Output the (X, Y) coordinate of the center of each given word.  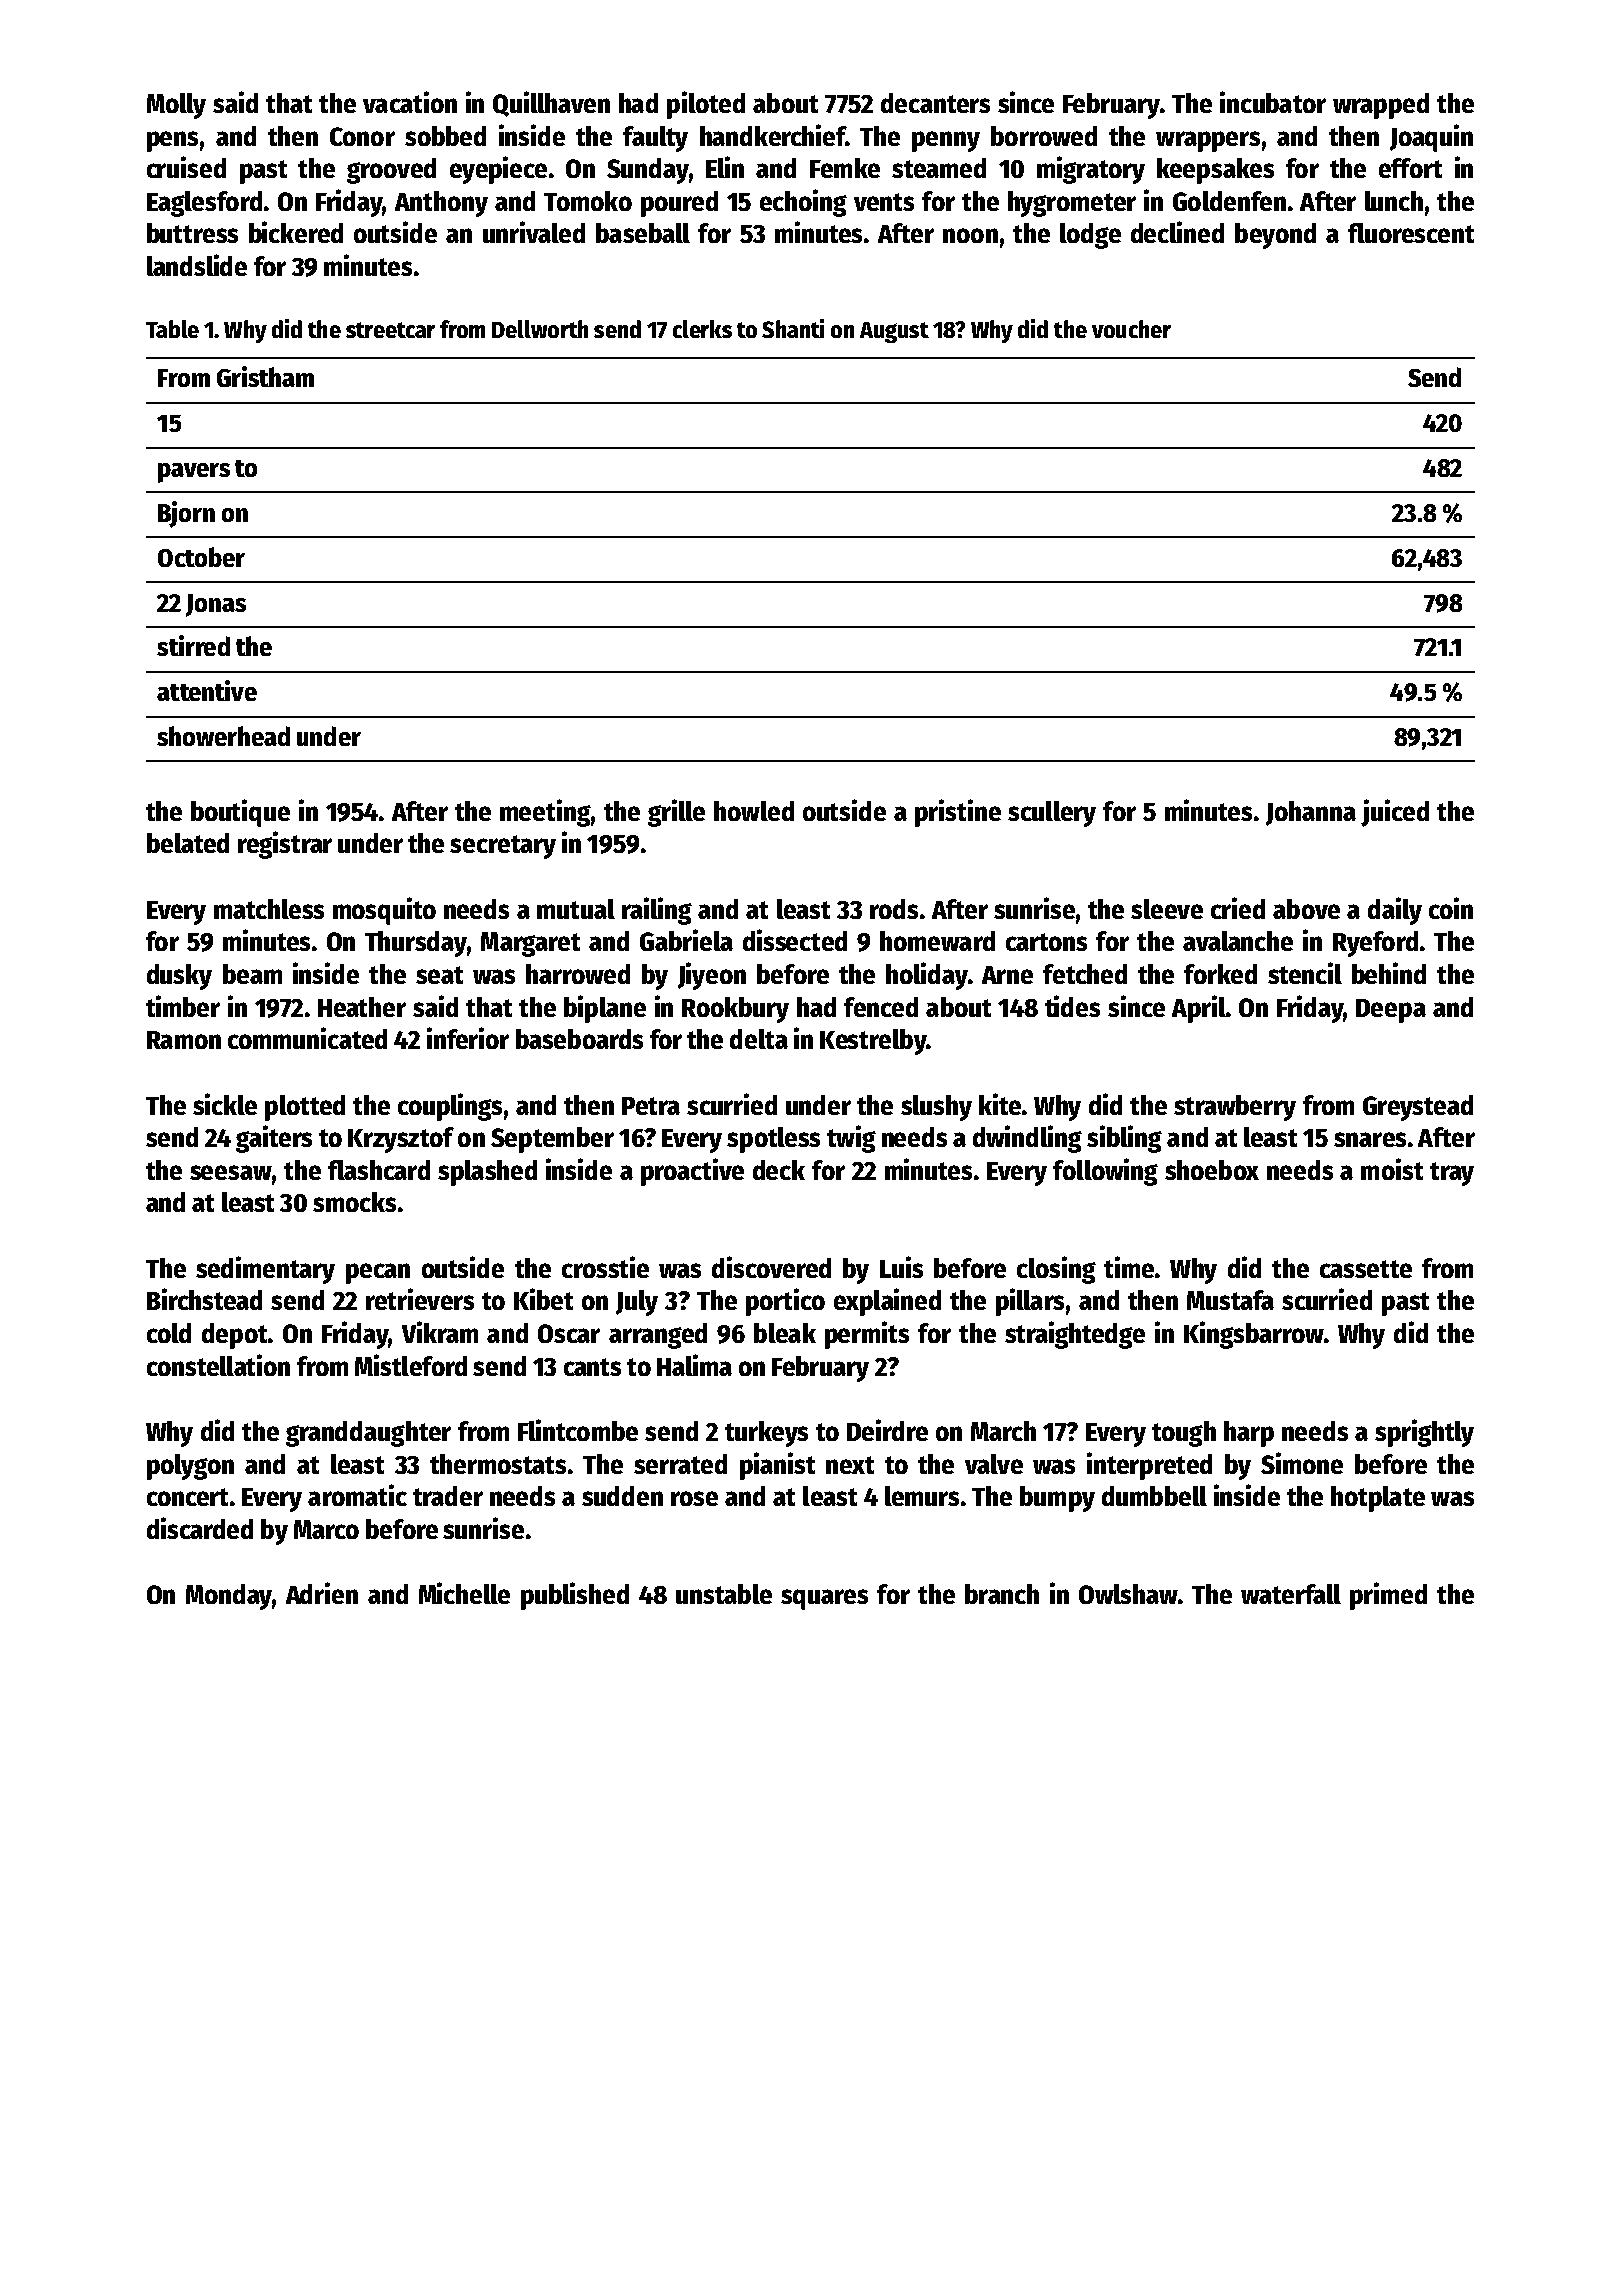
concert (187, 1497)
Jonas (216, 605)
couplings (450, 1107)
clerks (702, 329)
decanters (935, 103)
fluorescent (1411, 233)
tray (1452, 1174)
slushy (936, 1108)
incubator (1273, 102)
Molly (176, 106)
